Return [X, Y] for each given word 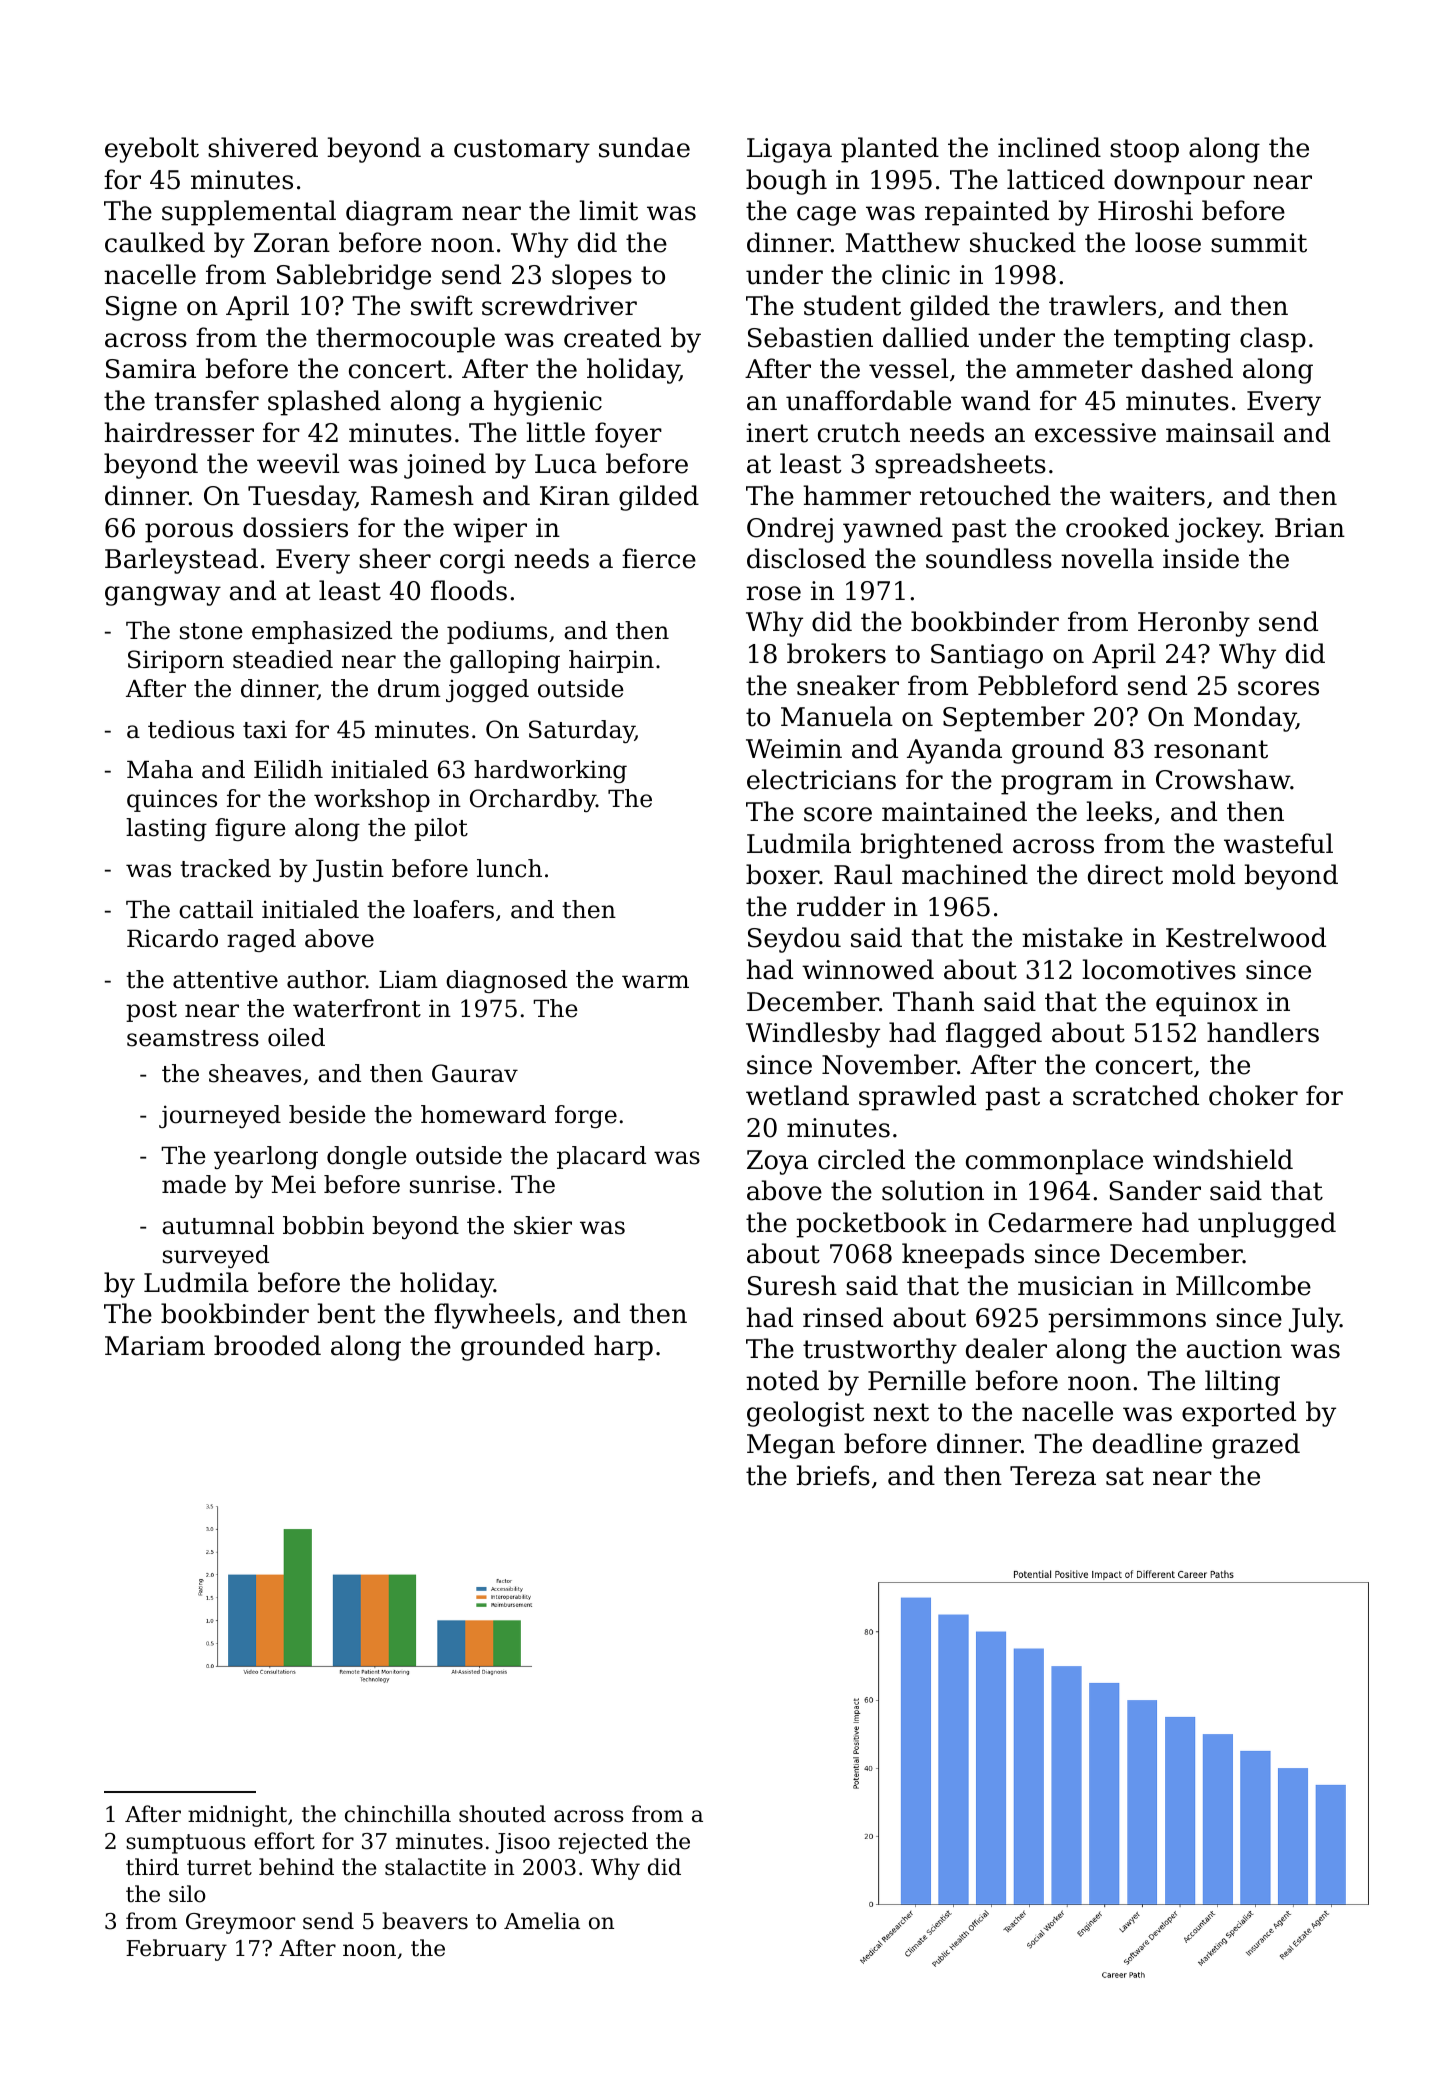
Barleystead [181, 561]
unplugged [1267, 1225]
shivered [263, 147]
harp [623, 1348]
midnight [237, 1816]
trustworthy [880, 1351]
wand [995, 400]
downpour [1179, 182]
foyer [628, 435]
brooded [267, 1345]
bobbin [323, 1225]
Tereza [1053, 1476]
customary [522, 151]
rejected [603, 1843]
